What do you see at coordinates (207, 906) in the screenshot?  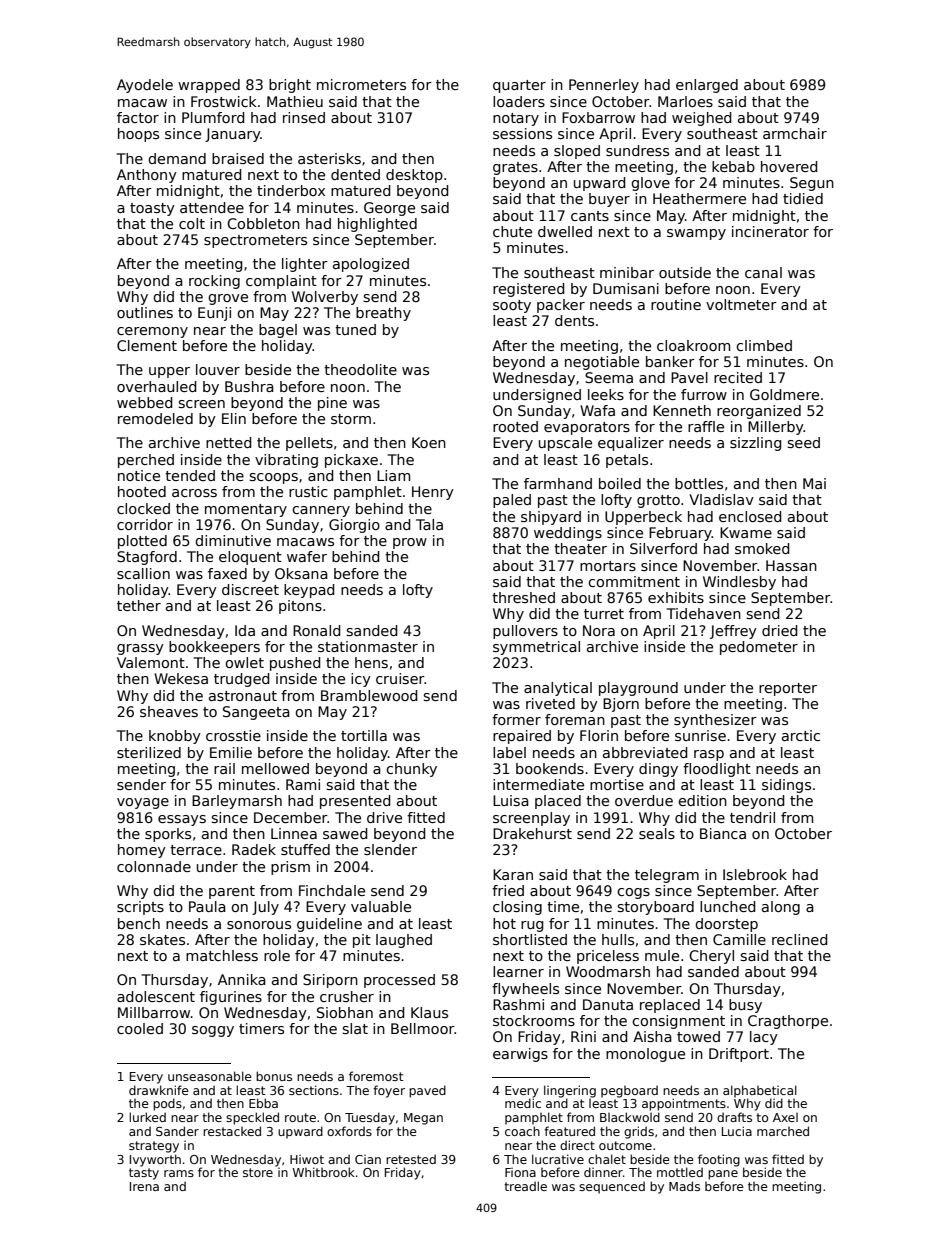 I see `Paula` at bounding box center [207, 906].
